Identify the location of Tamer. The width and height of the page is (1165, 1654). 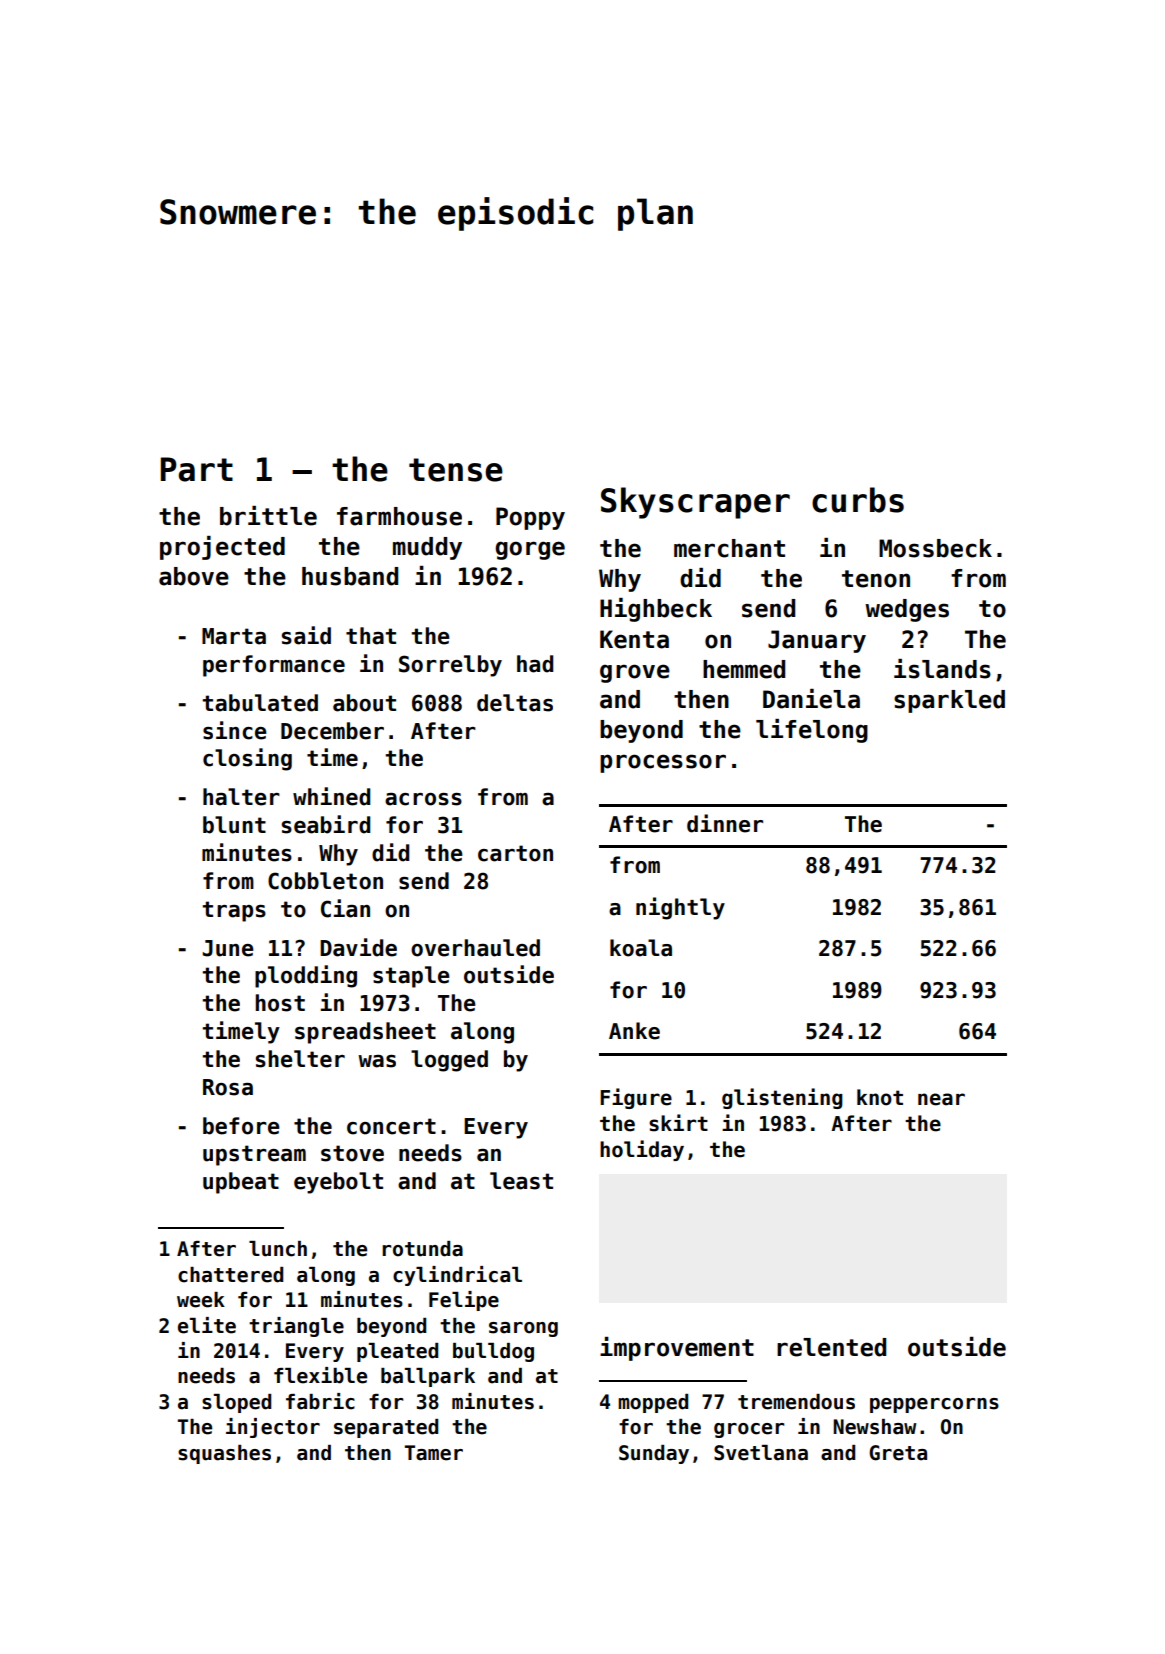
(434, 1453).
